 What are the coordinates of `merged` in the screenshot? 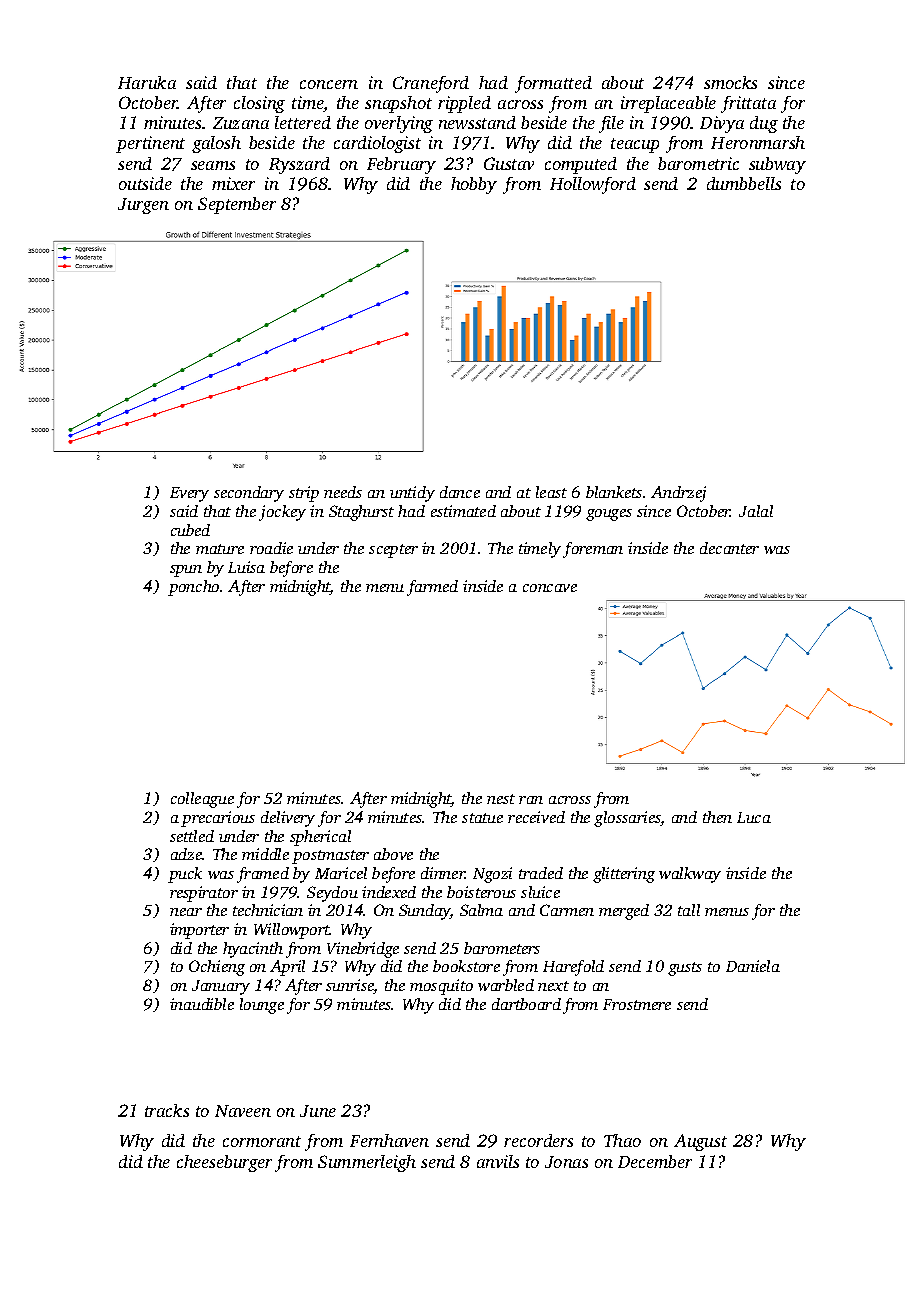 It's located at (624, 912).
